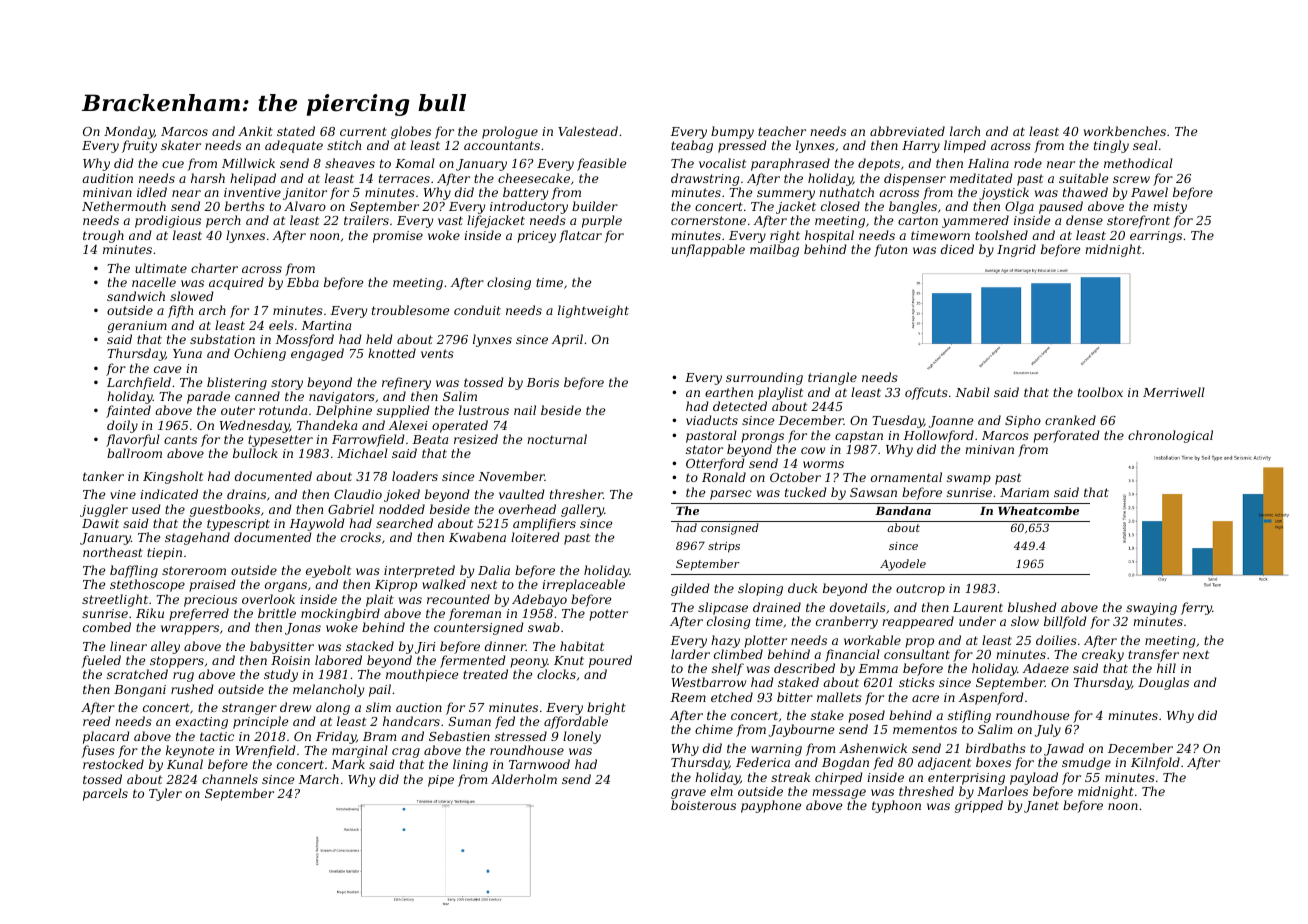  What do you see at coordinates (593, 311) in the document?
I see `lightweight` at bounding box center [593, 311].
